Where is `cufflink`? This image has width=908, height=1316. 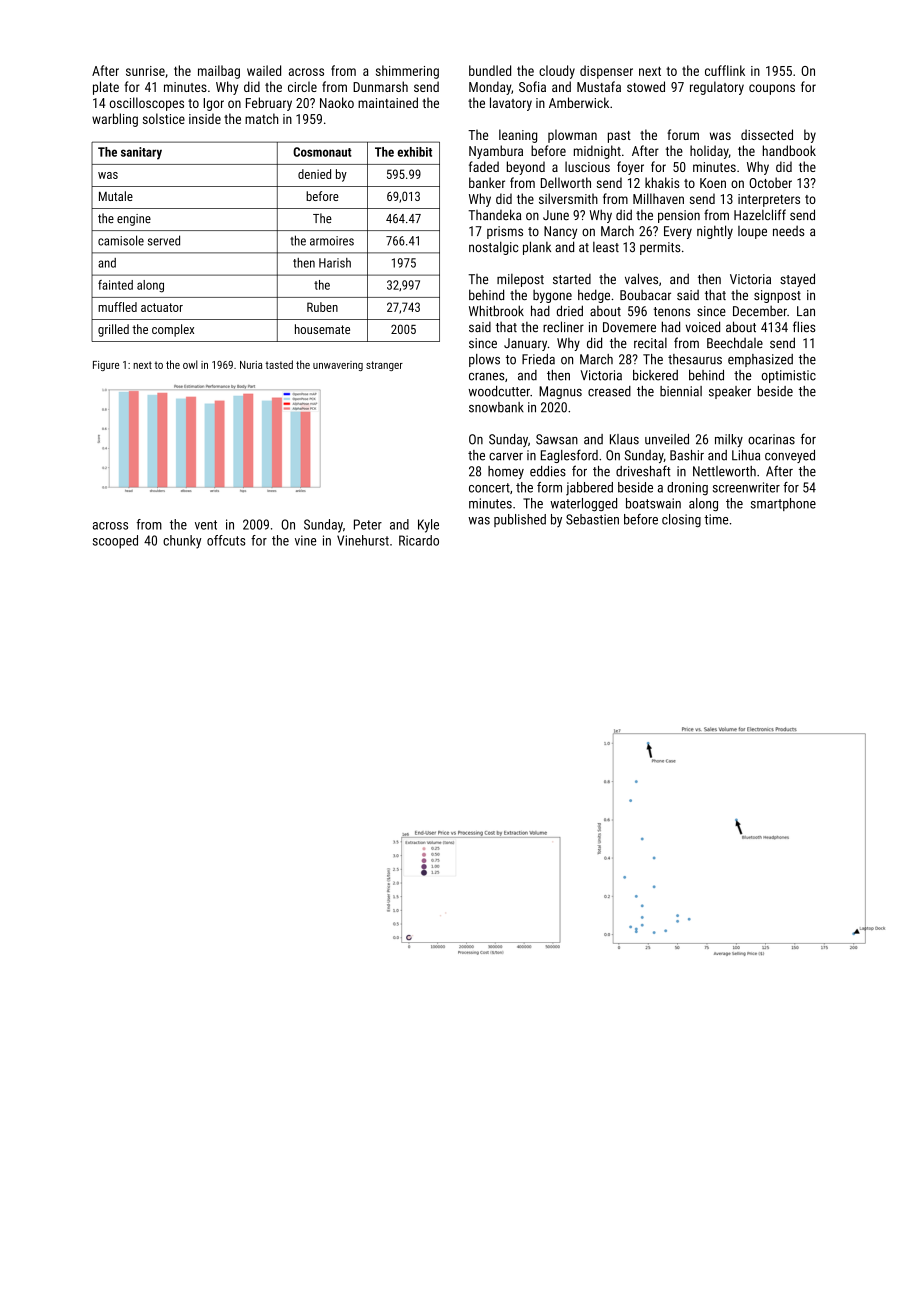 cufflink is located at coordinates (725, 70).
